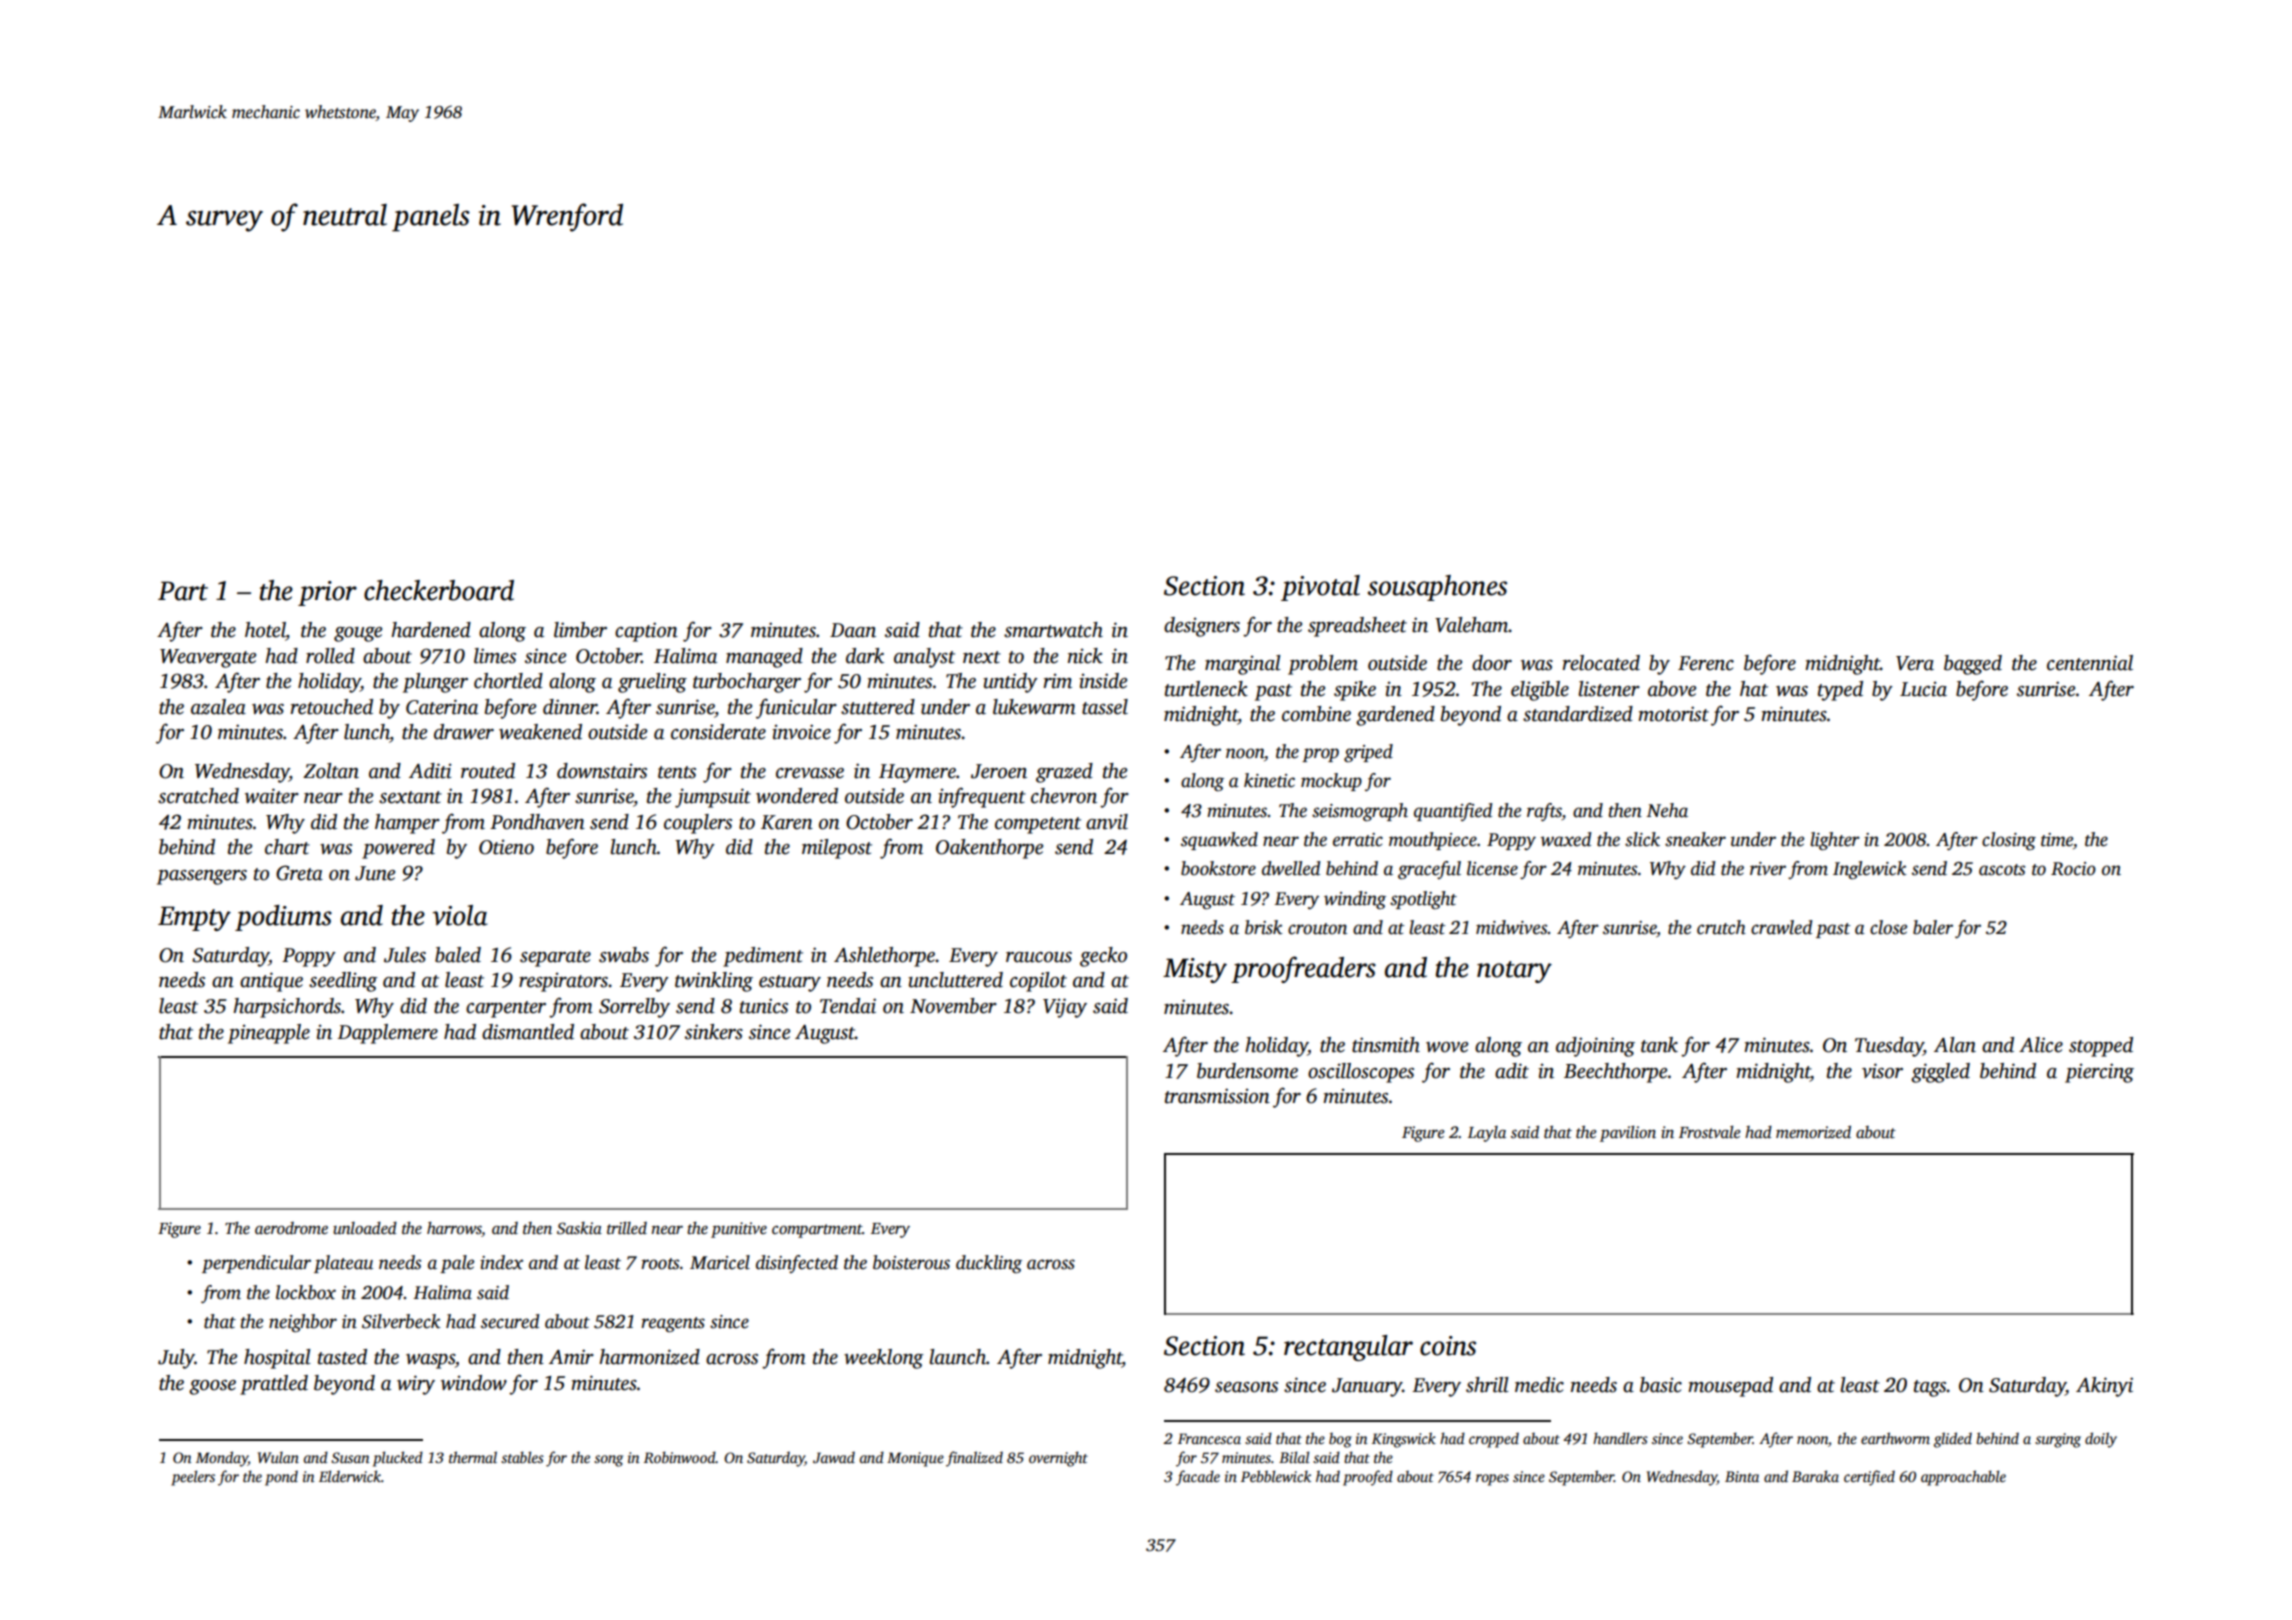 Image resolution: width=2292 pixels, height=1620 pixels. Describe the element at coordinates (563, 982) in the image. I see `respirators` at that location.
